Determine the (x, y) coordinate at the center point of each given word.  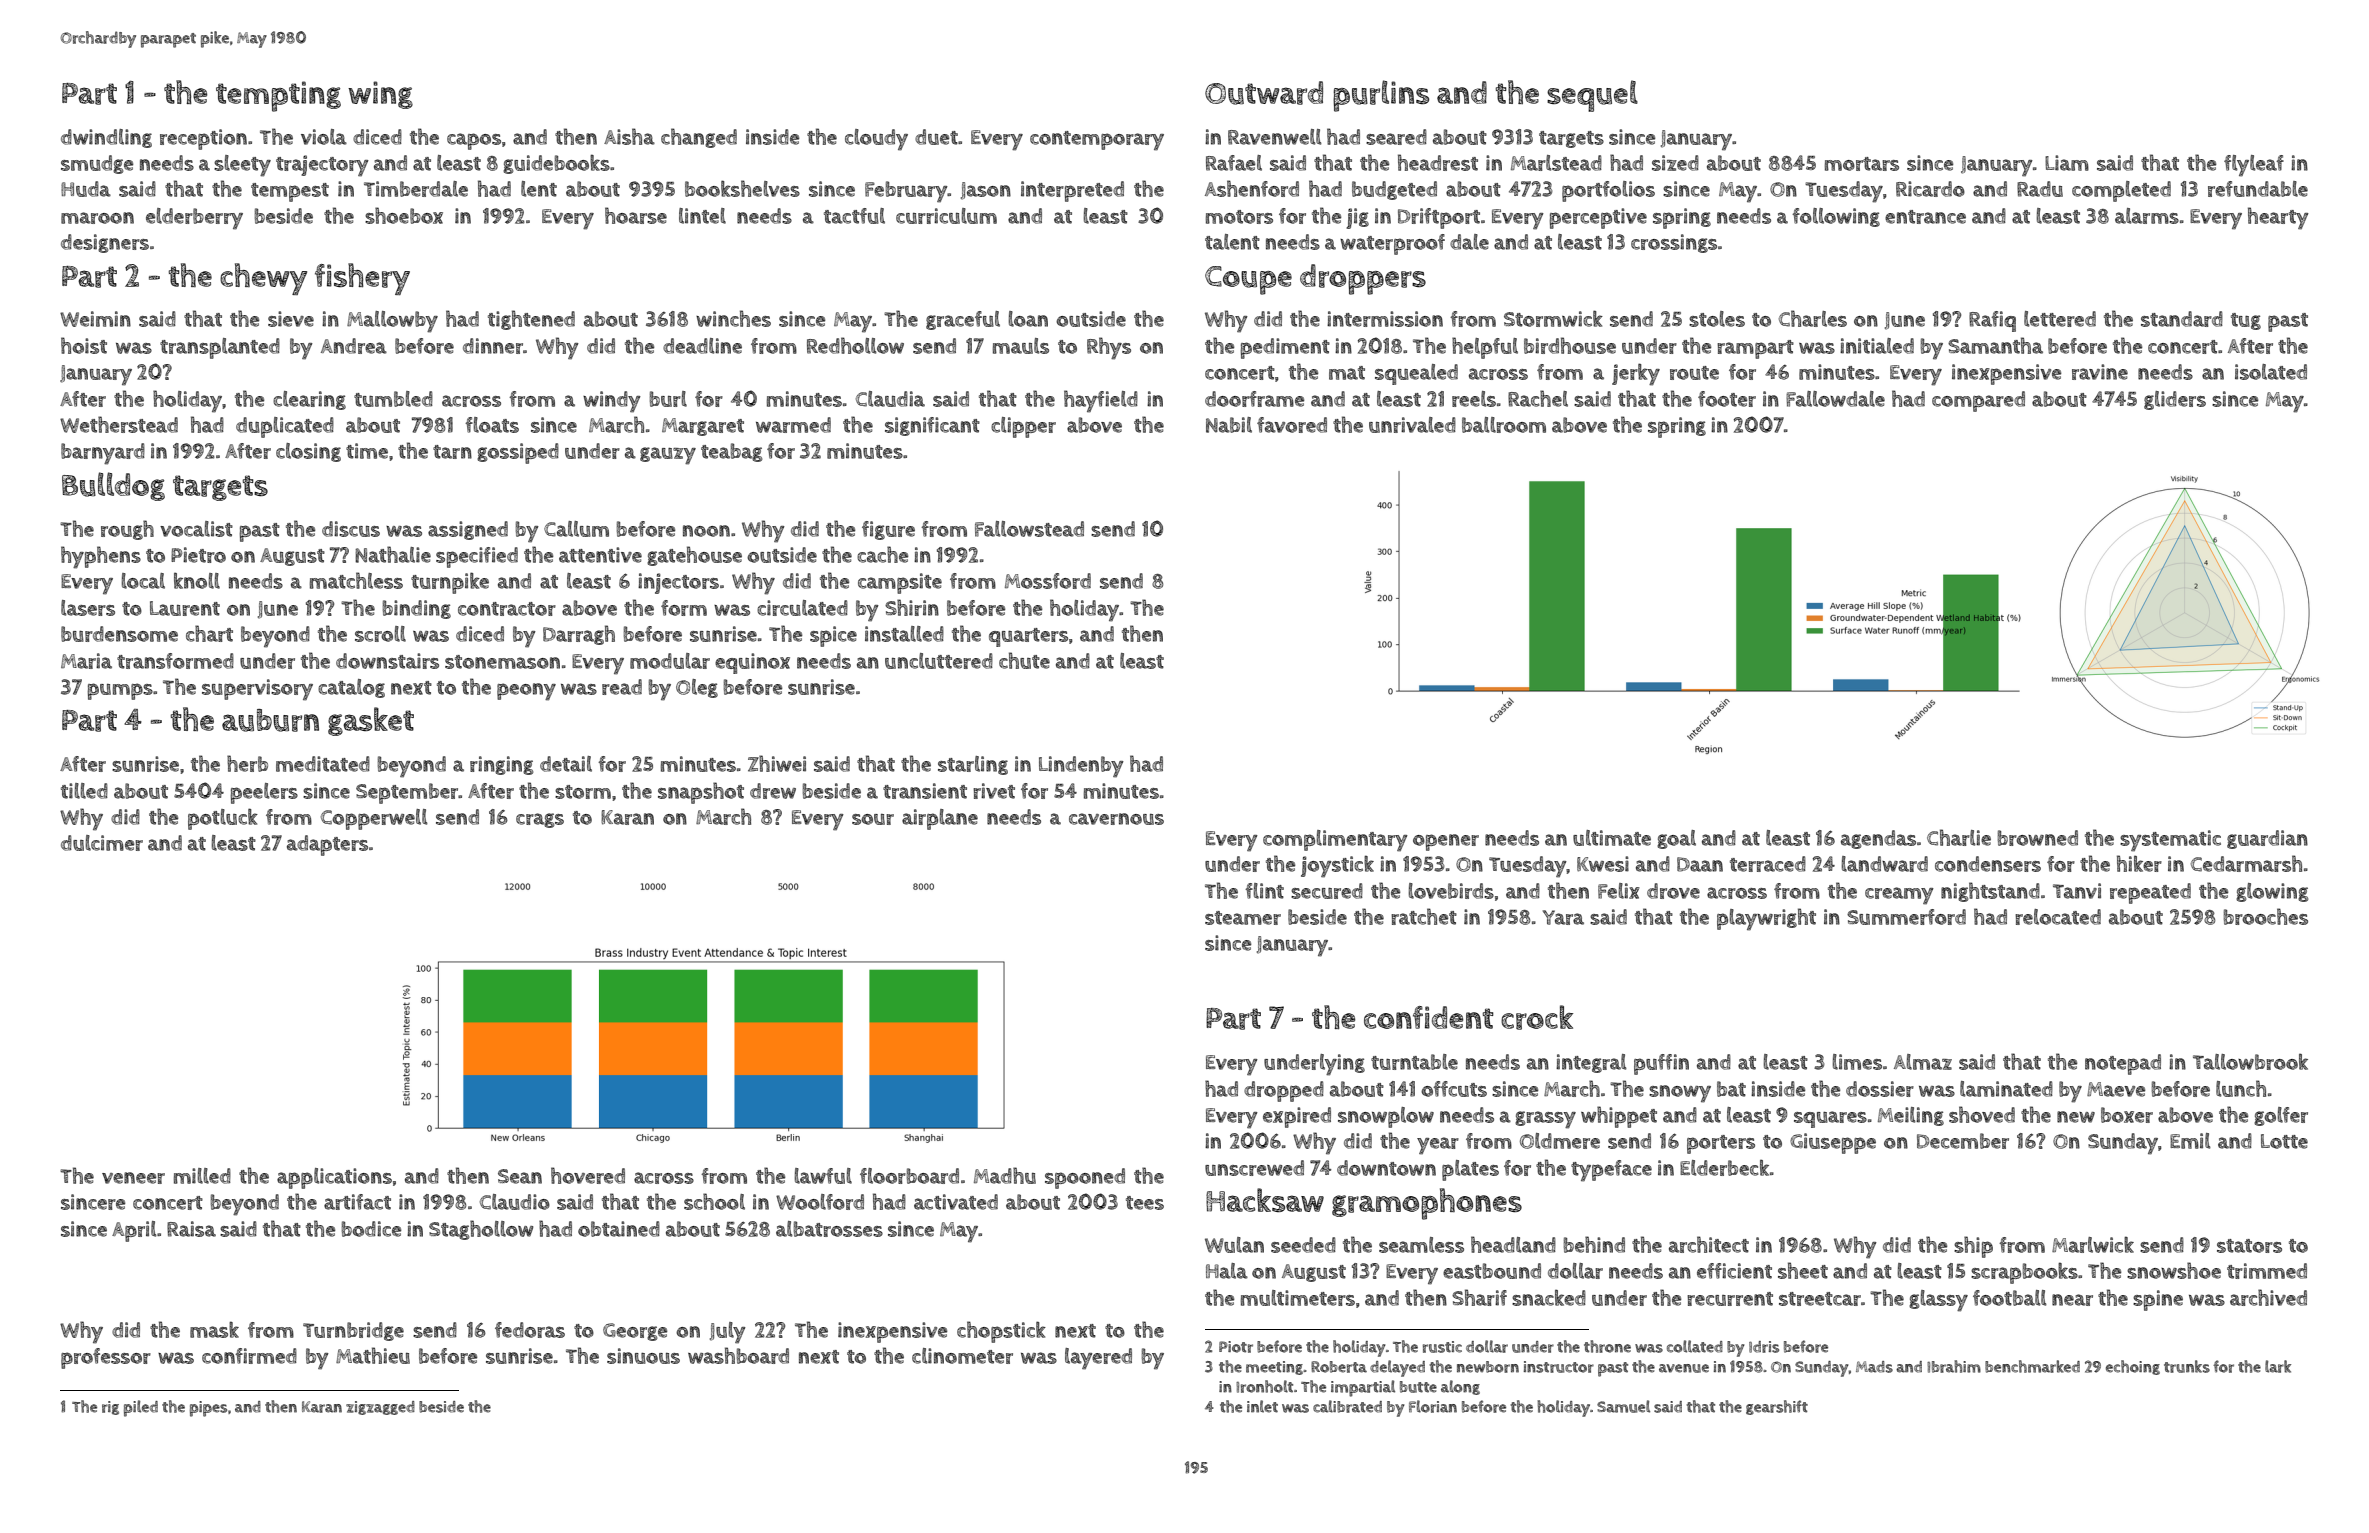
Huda (86, 189)
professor (106, 1358)
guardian (2267, 839)
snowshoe (2174, 1270)
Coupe (1248, 280)
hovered (588, 1175)
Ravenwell (1275, 137)
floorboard (909, 1176)
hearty (2278, 218)
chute (1024, 660)
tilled (84, 791)
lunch (2241, 1088)
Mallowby (392, 322)
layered (1098, 1359)
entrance (1925, 217)
